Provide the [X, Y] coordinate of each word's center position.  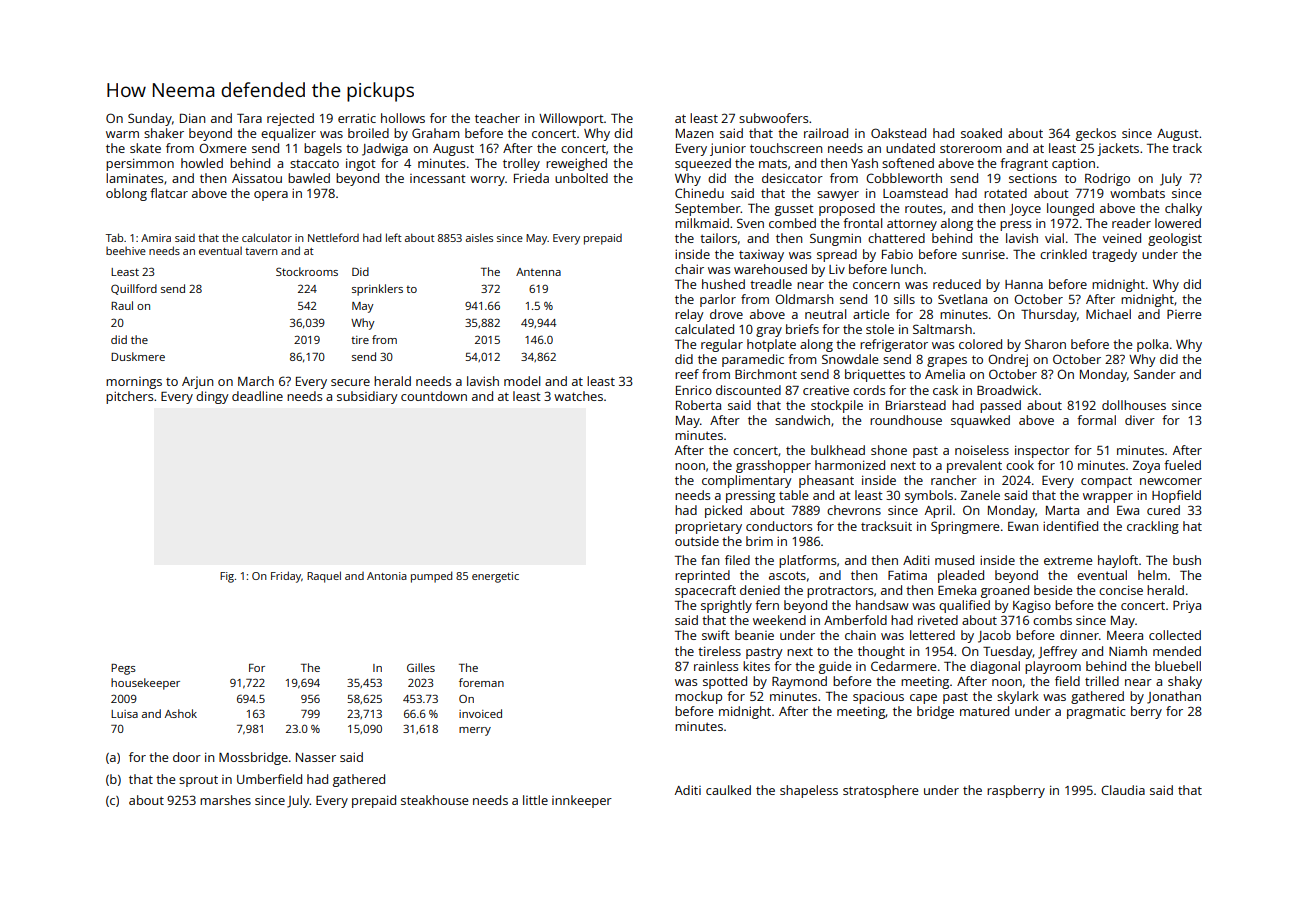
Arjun [197, 382]
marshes [225, 800]
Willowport [571, 119]
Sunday [150, 119]
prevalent [974, 466]
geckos [1096, 134]
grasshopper [773, 466]
